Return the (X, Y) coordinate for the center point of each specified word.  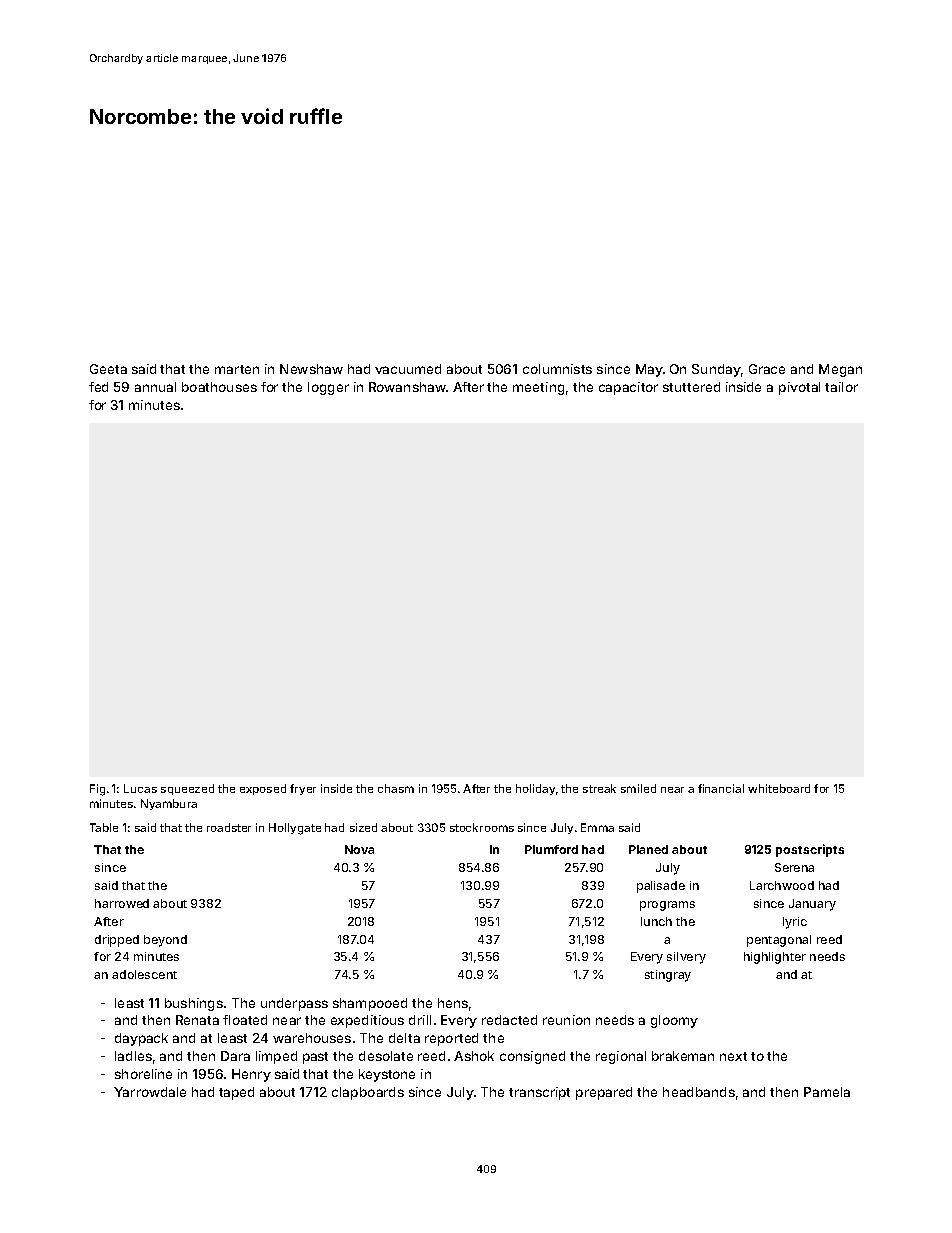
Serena (794, 867)
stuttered (691, 387)
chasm (396, 788)
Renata (197, 1020)
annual (155, 387)
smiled (638, 788)
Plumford (551, 849)
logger (328, 388)
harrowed (122, 903)
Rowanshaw (407, 387)
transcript (539, 1093)
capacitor (628, 388)
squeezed (187, 789)
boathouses (219, 387)
